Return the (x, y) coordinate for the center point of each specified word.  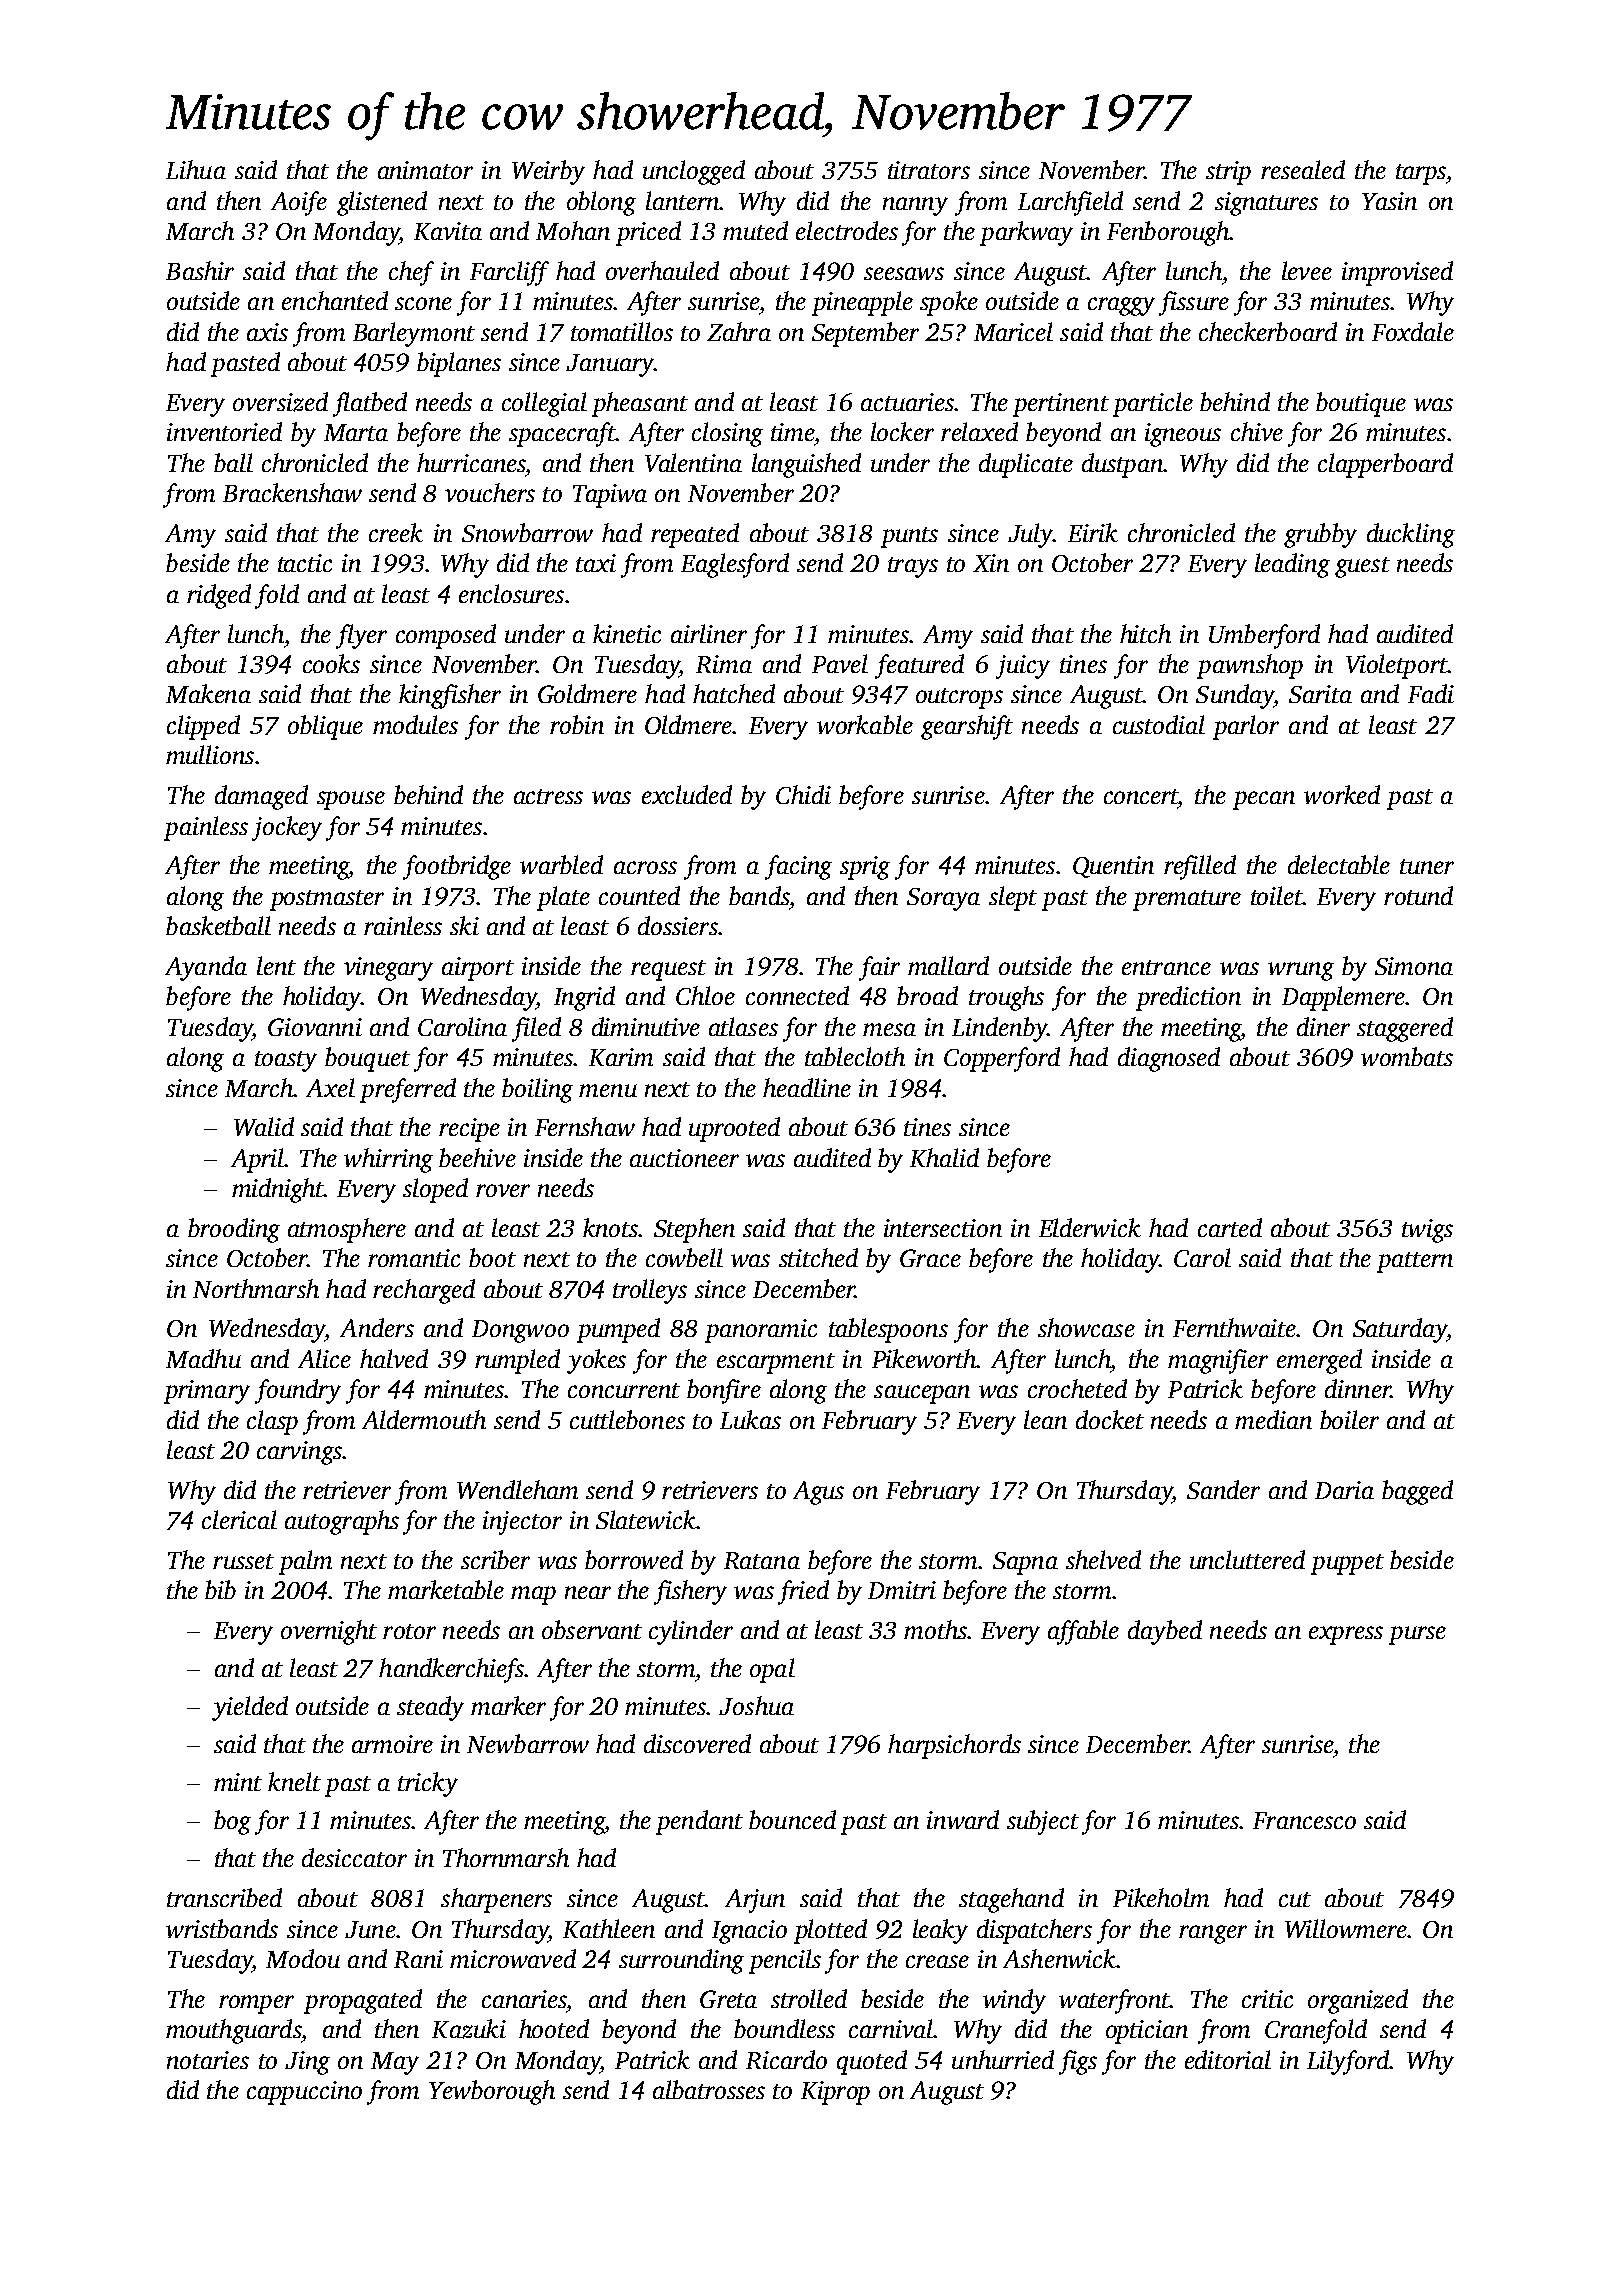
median (1273, 1419)
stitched (818, 1257)
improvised (1397, 273)
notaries (208, 2060)
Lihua (196, 169)
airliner (709, 633)
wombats (1407, 1056)
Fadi (1431, 693)
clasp (272, 1422)
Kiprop (835, 2093)
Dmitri (902, 1590)
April (257, 1160)
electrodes (847, 230)
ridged (219, 596)
